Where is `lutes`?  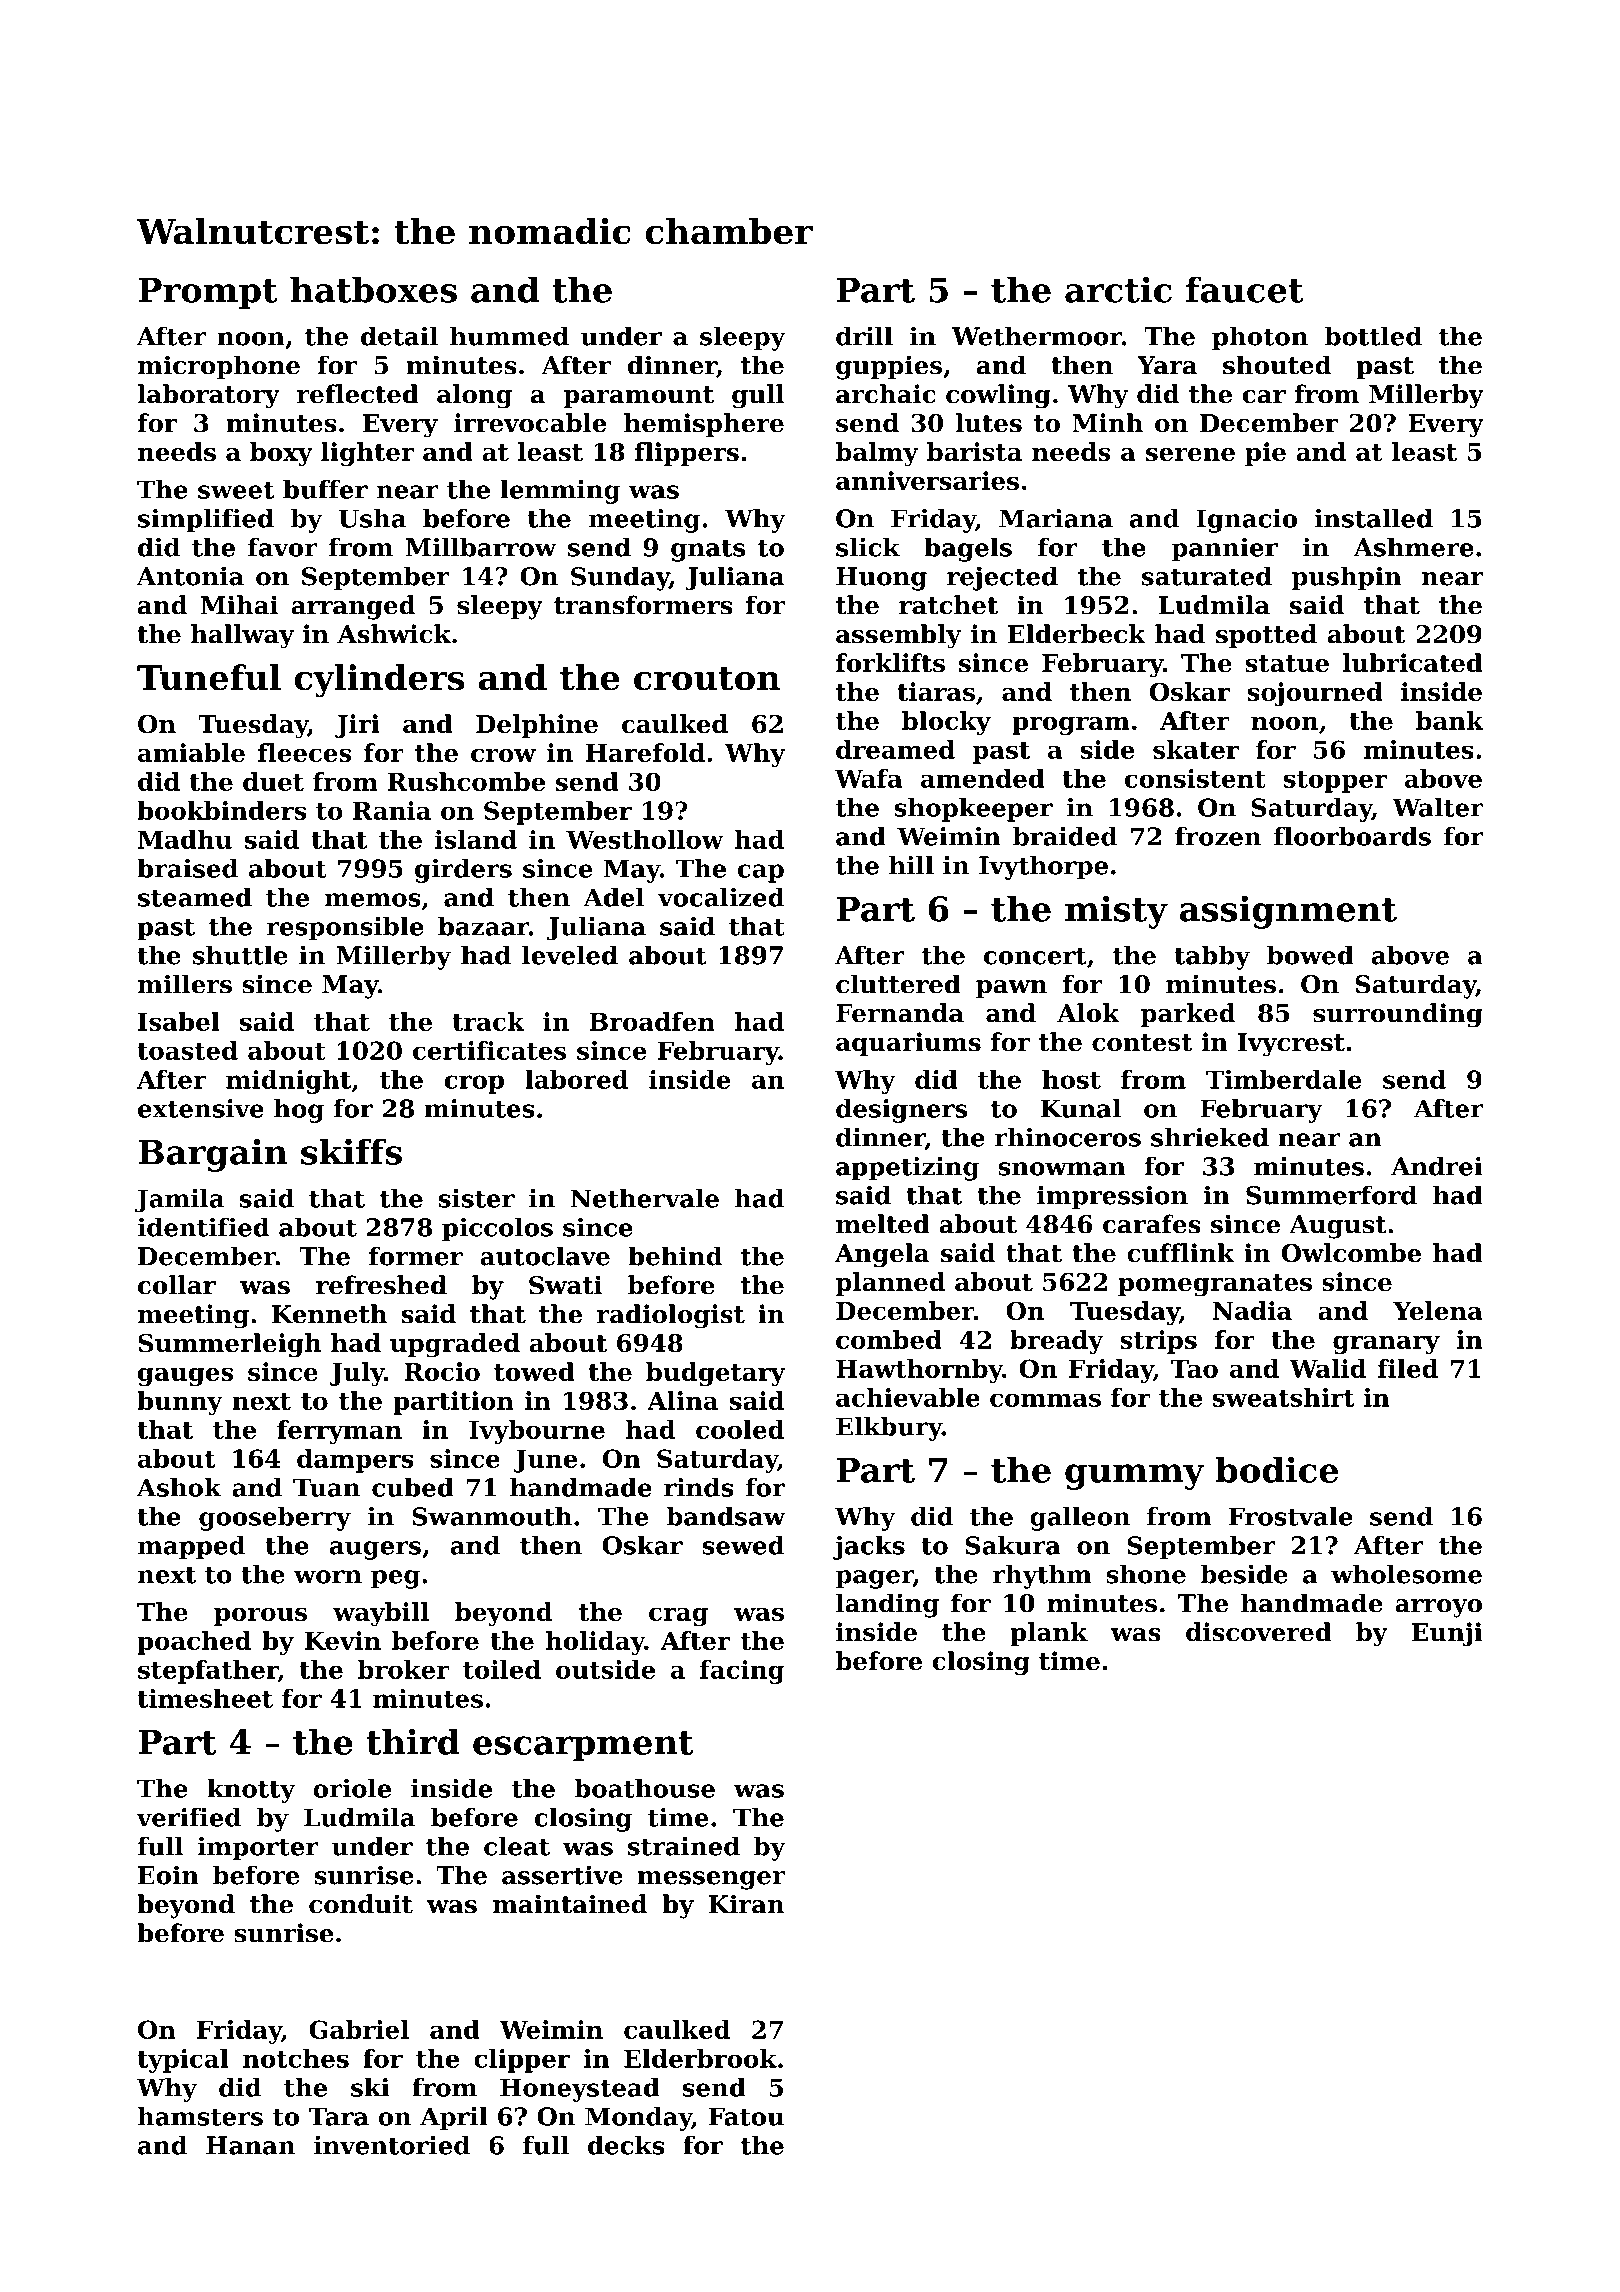
lutes is located at coordinates (988, 423).
